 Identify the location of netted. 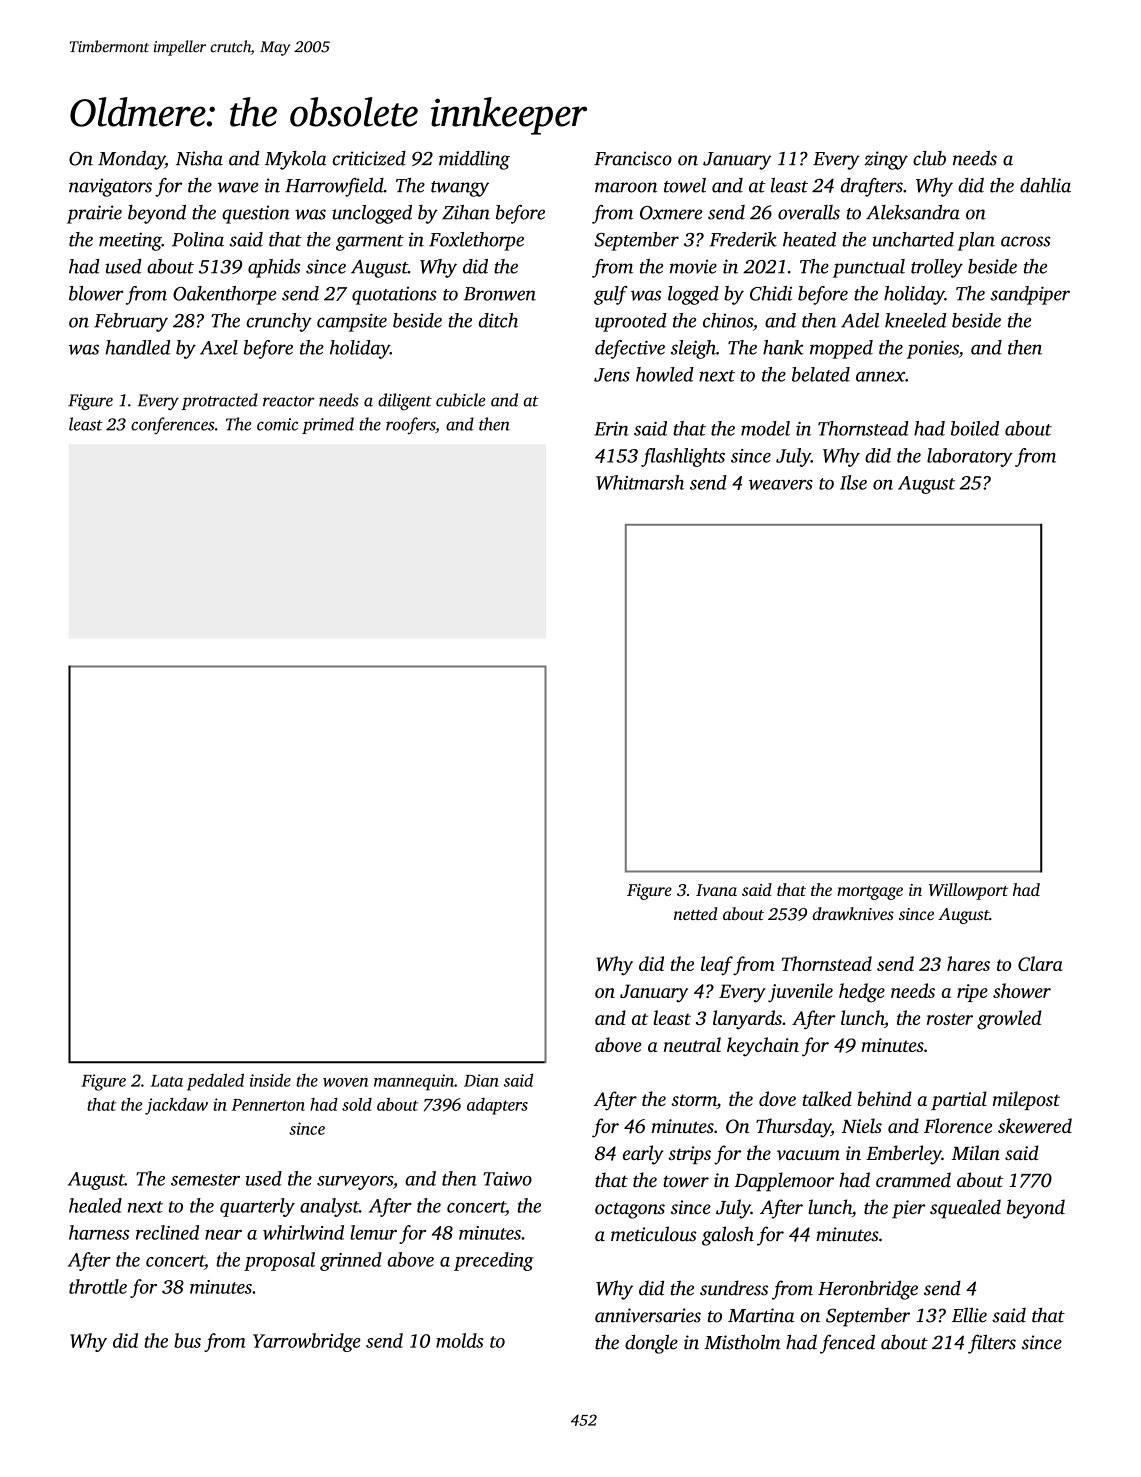
(696, 913).
